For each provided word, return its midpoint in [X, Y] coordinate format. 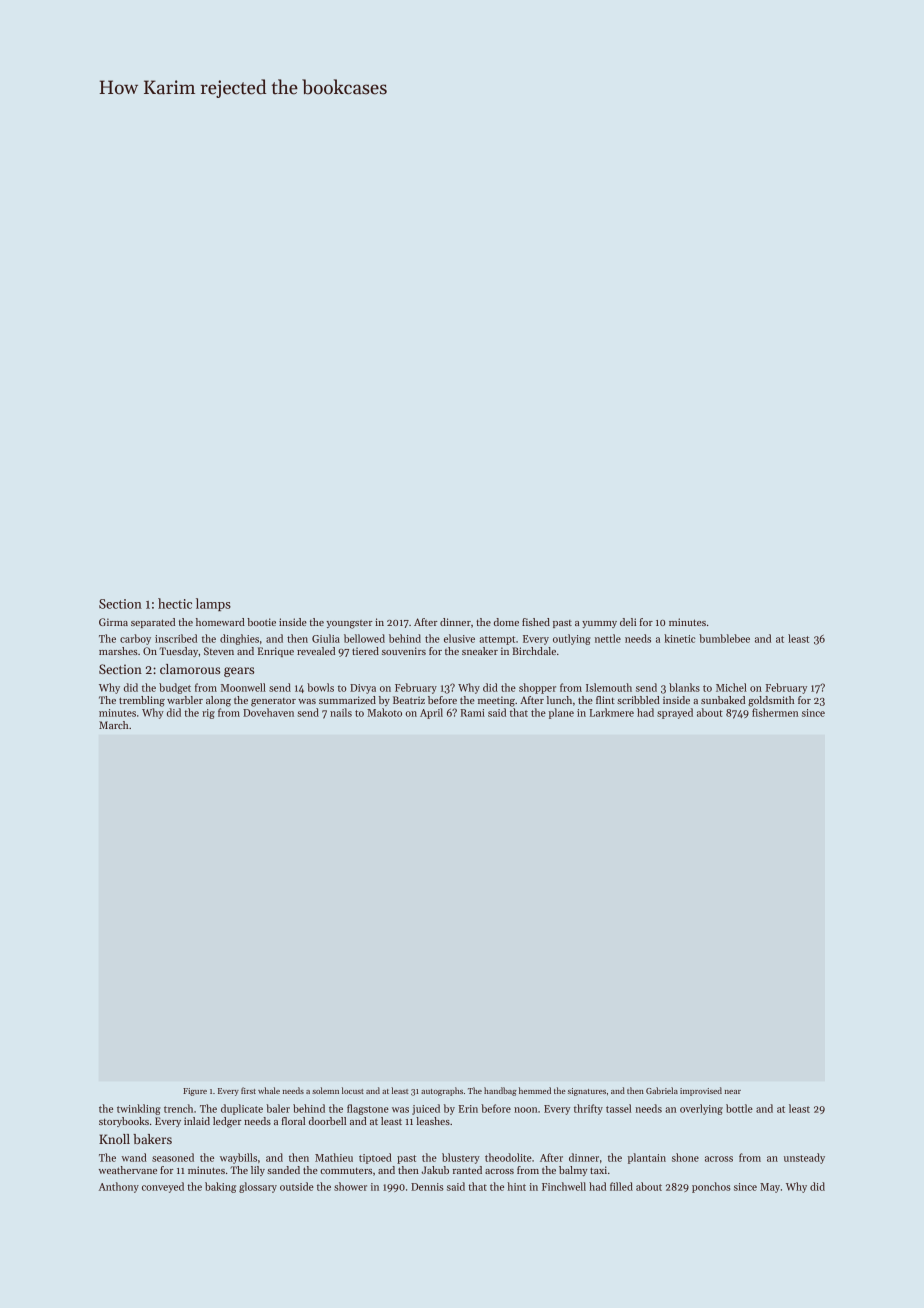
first [248, 1090]
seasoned [173, 1157]
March [113, 725]
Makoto [384, 712]
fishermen [775, 712]
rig [208, 714]
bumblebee [724, 638]
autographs [442, 1091]
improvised [701, 1091]
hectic [175, 603]
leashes [433, 1121]
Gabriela [662, 1090]
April [431, 713]
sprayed [675, 713]
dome [506, 622]
